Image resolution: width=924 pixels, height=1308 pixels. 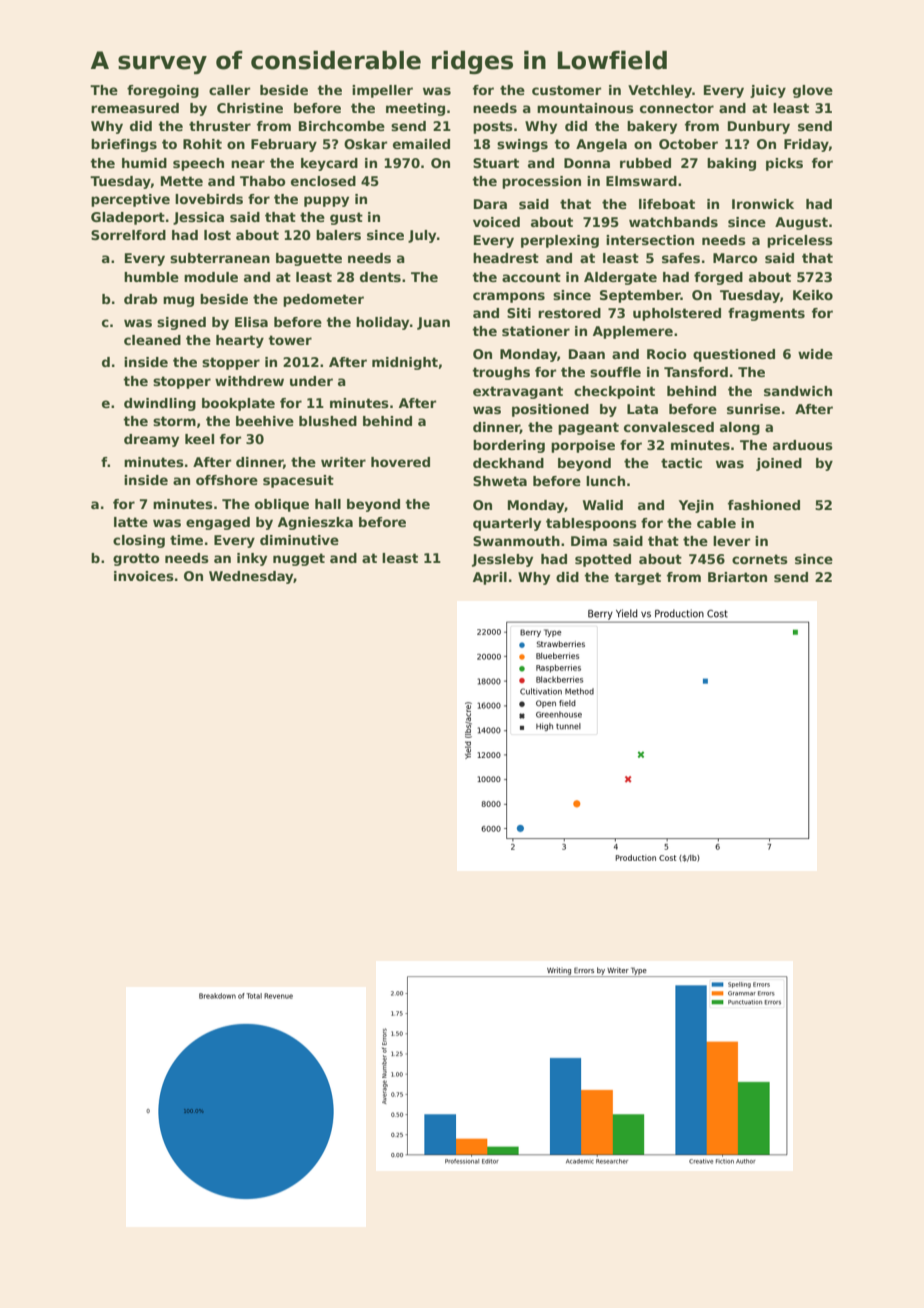 I want to click on Jessica, so click(x=198, y=218).
